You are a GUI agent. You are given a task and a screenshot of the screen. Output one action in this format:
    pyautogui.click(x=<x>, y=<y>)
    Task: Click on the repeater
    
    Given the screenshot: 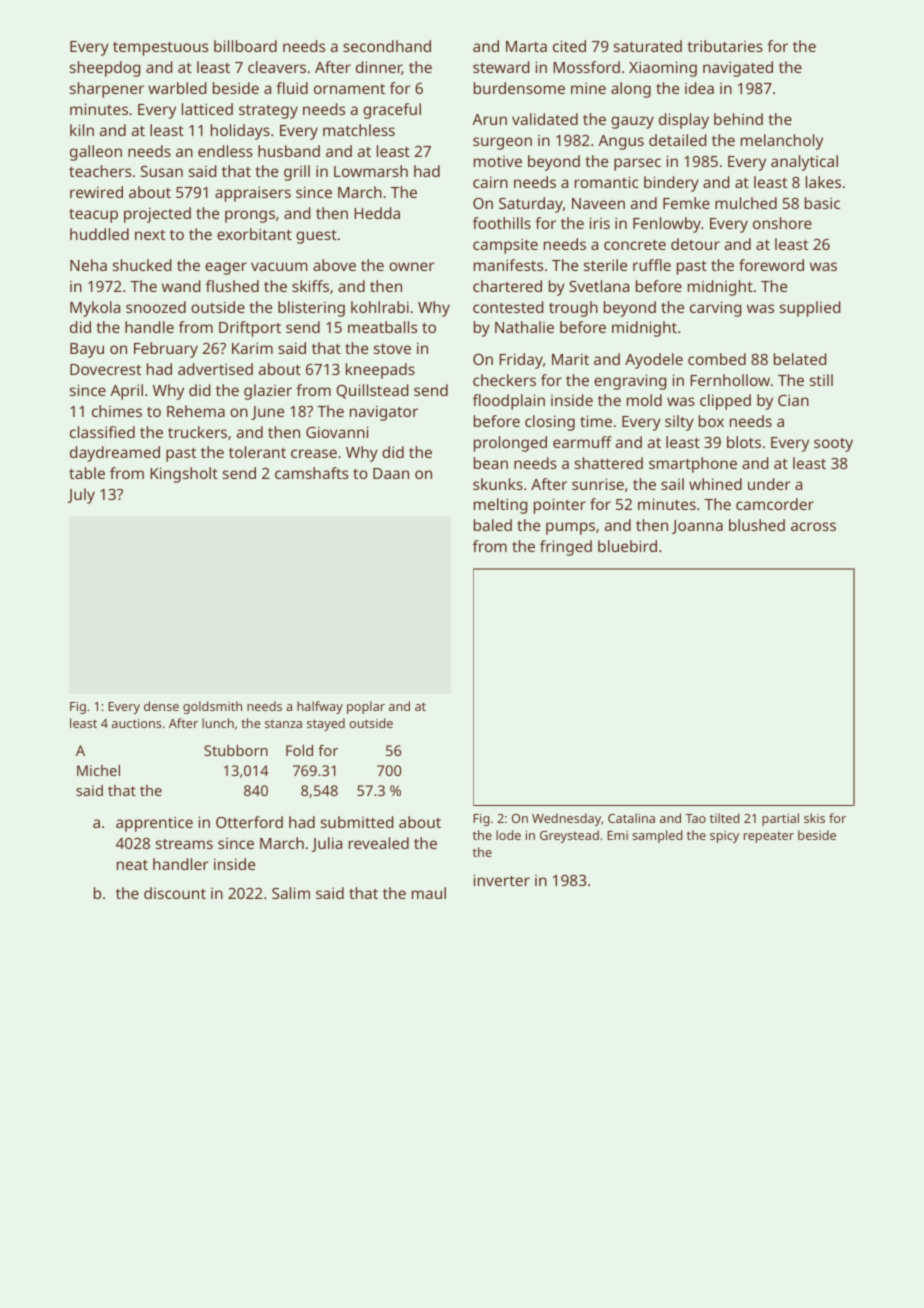 What is the action you would take?
    pyautogui.click(x=769, y=837)
